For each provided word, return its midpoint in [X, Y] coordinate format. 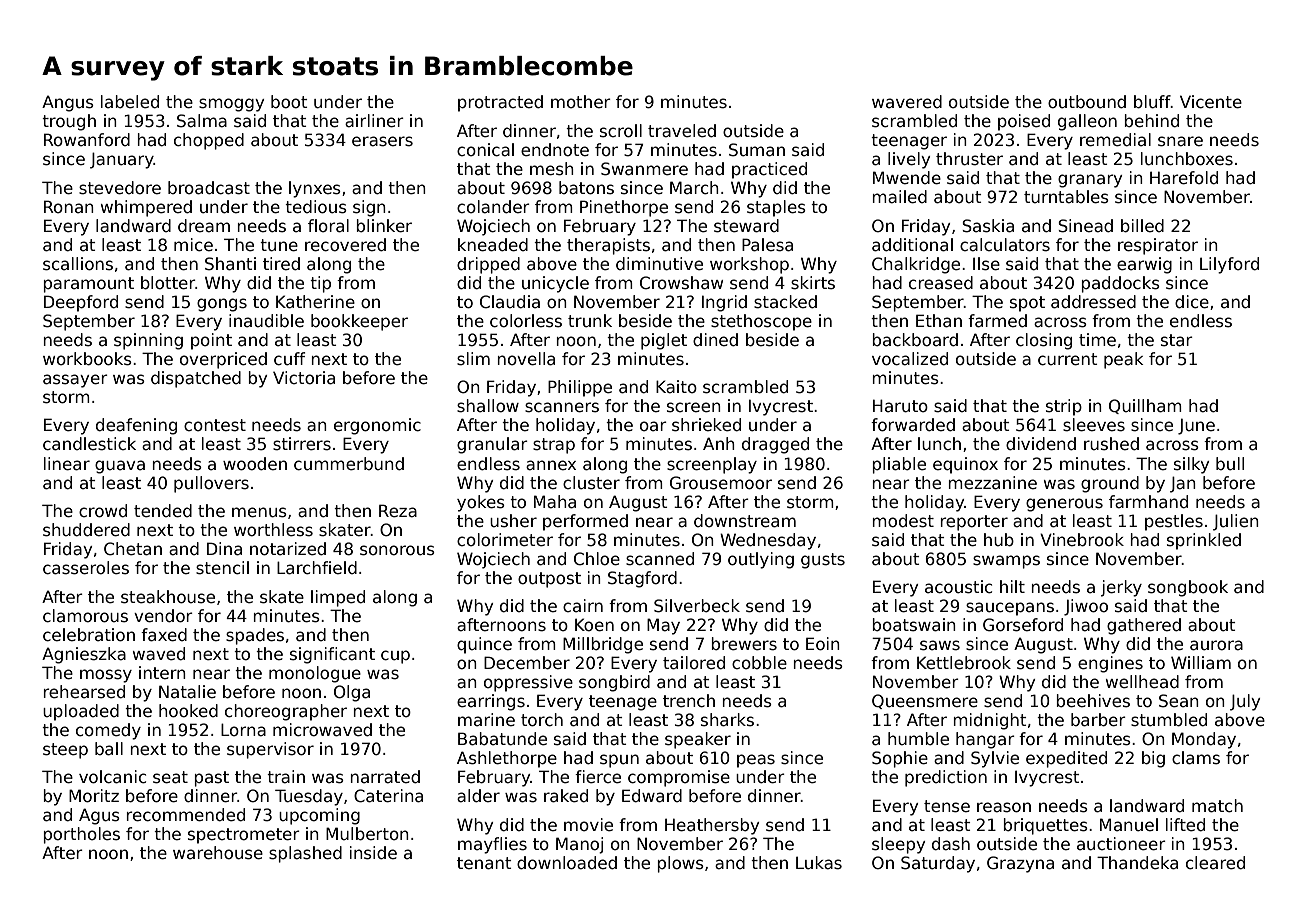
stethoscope [761, 322]
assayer [75, 381]
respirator [1158, 246]
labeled [130, 102]
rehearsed [84, 692]
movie [588, 825]
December [527, 663]
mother [581, 102]
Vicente [1211, 102]
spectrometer [244, 836]
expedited [1066, 759]
